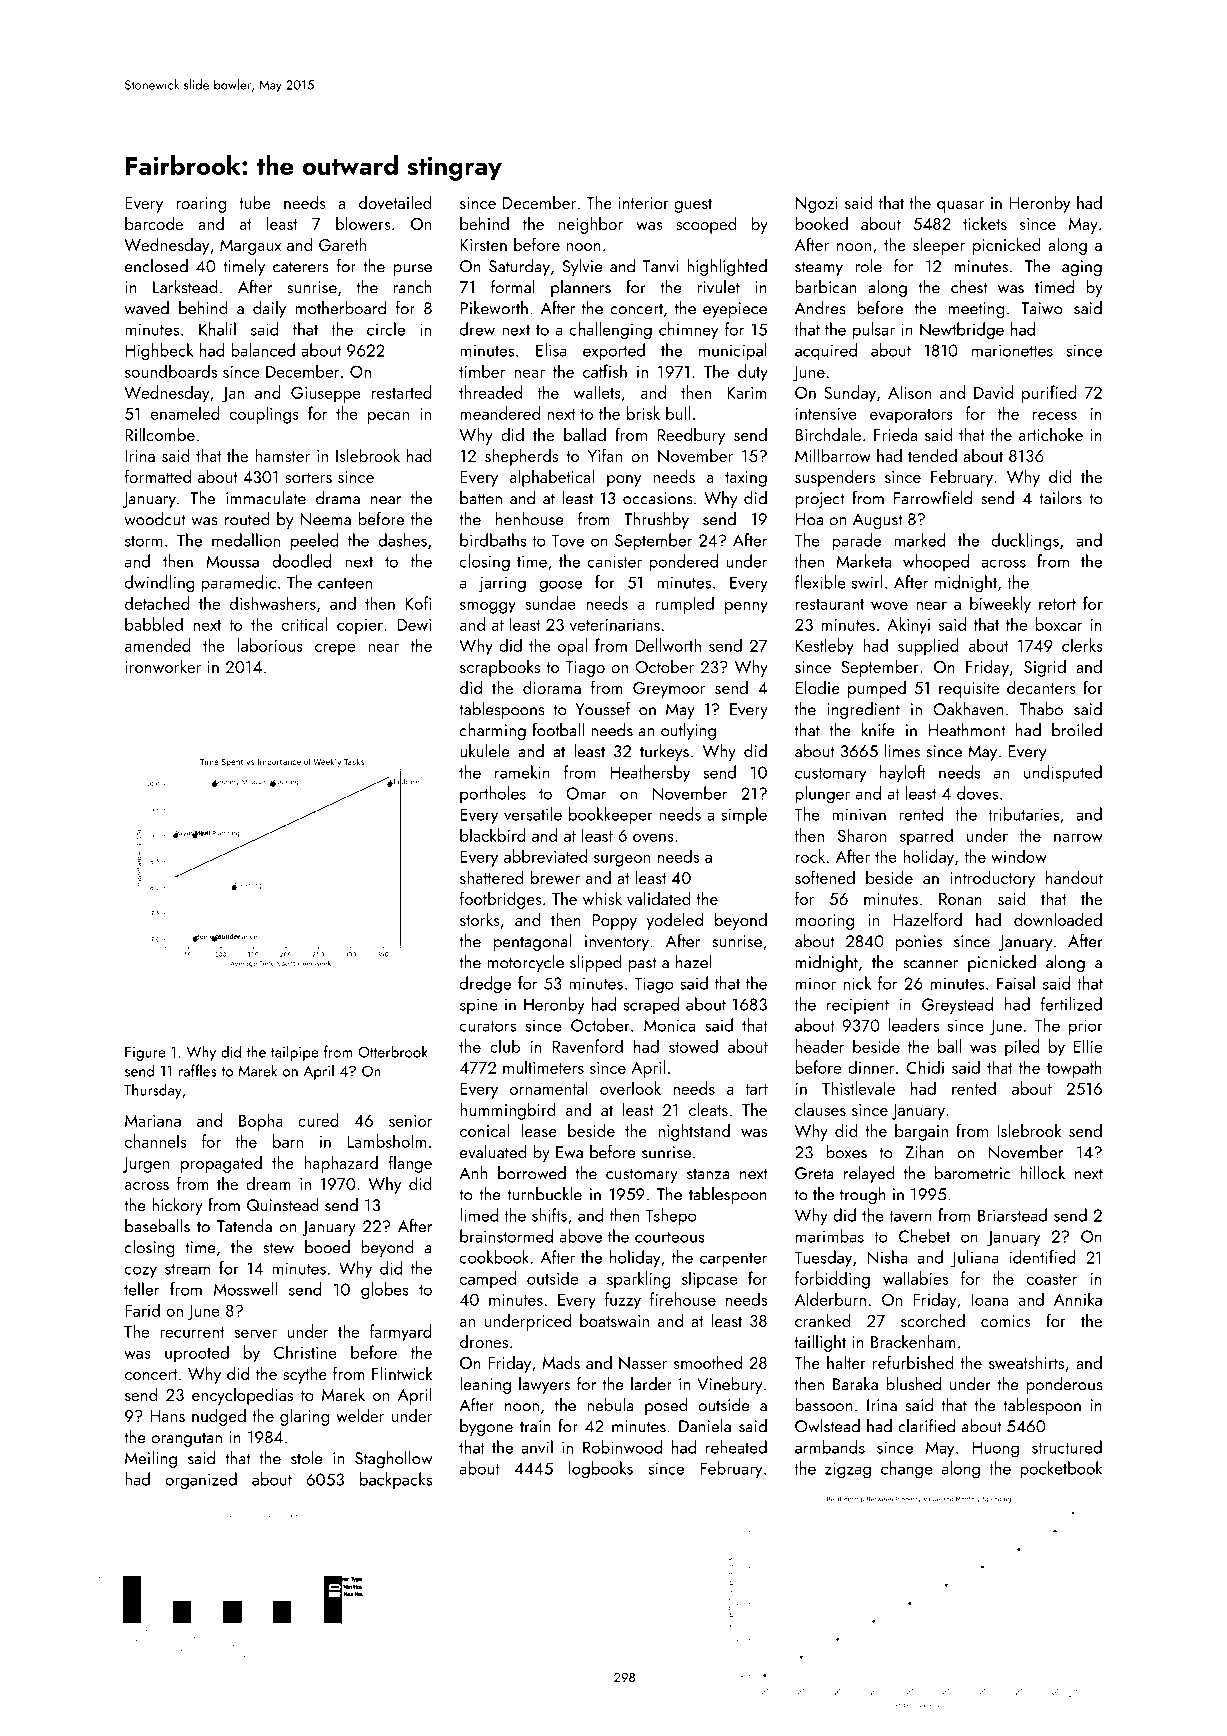 This screenshot has width=1227, height=1736. I want to click on Alison, so click(910, 392).
